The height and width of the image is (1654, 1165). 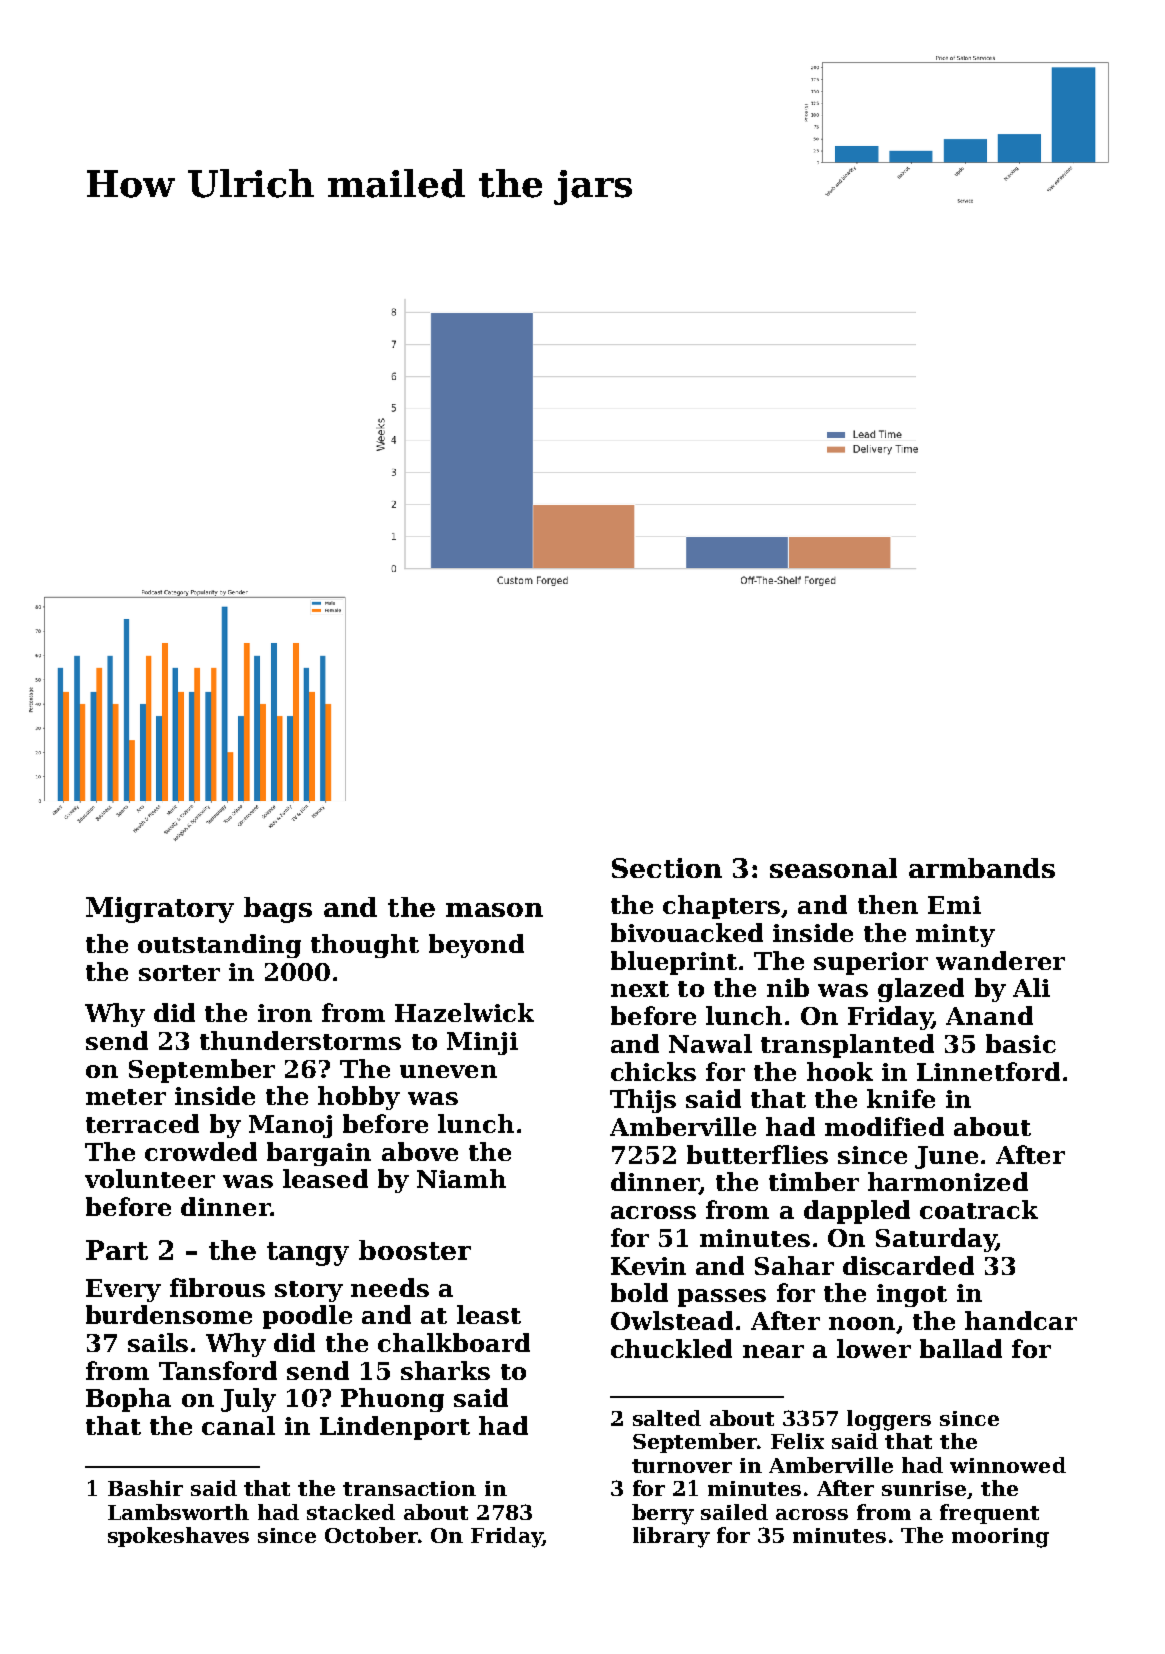 What do you see at coordinates (482, 1043) in the image?
I see `Minji` at bounding box center [482, 1043].
